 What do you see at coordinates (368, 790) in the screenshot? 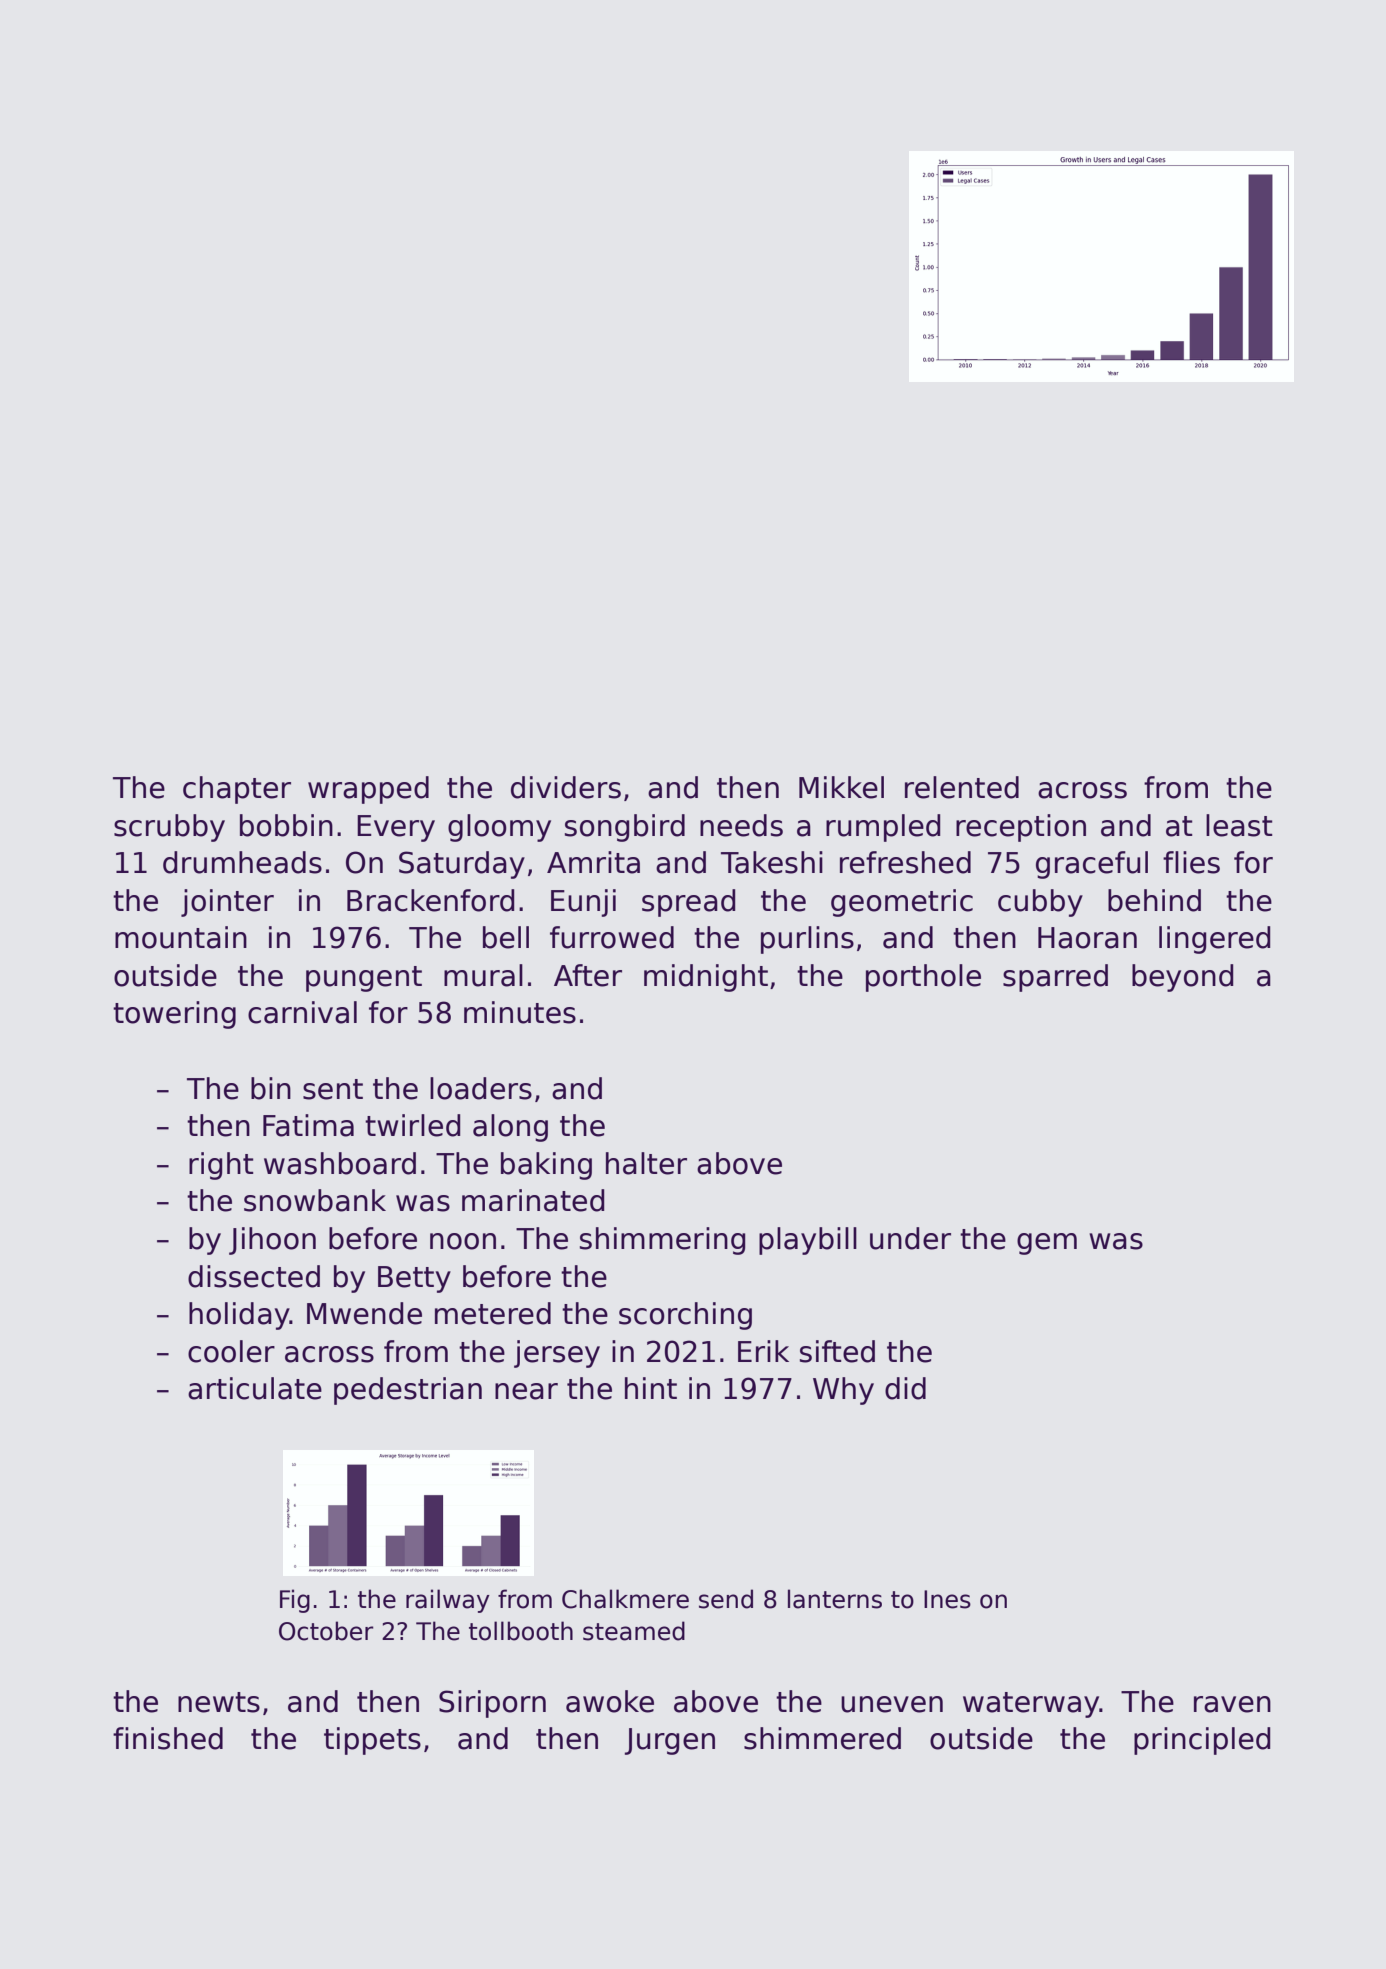
I see `wrapped` at bounding box center [368, 790].
